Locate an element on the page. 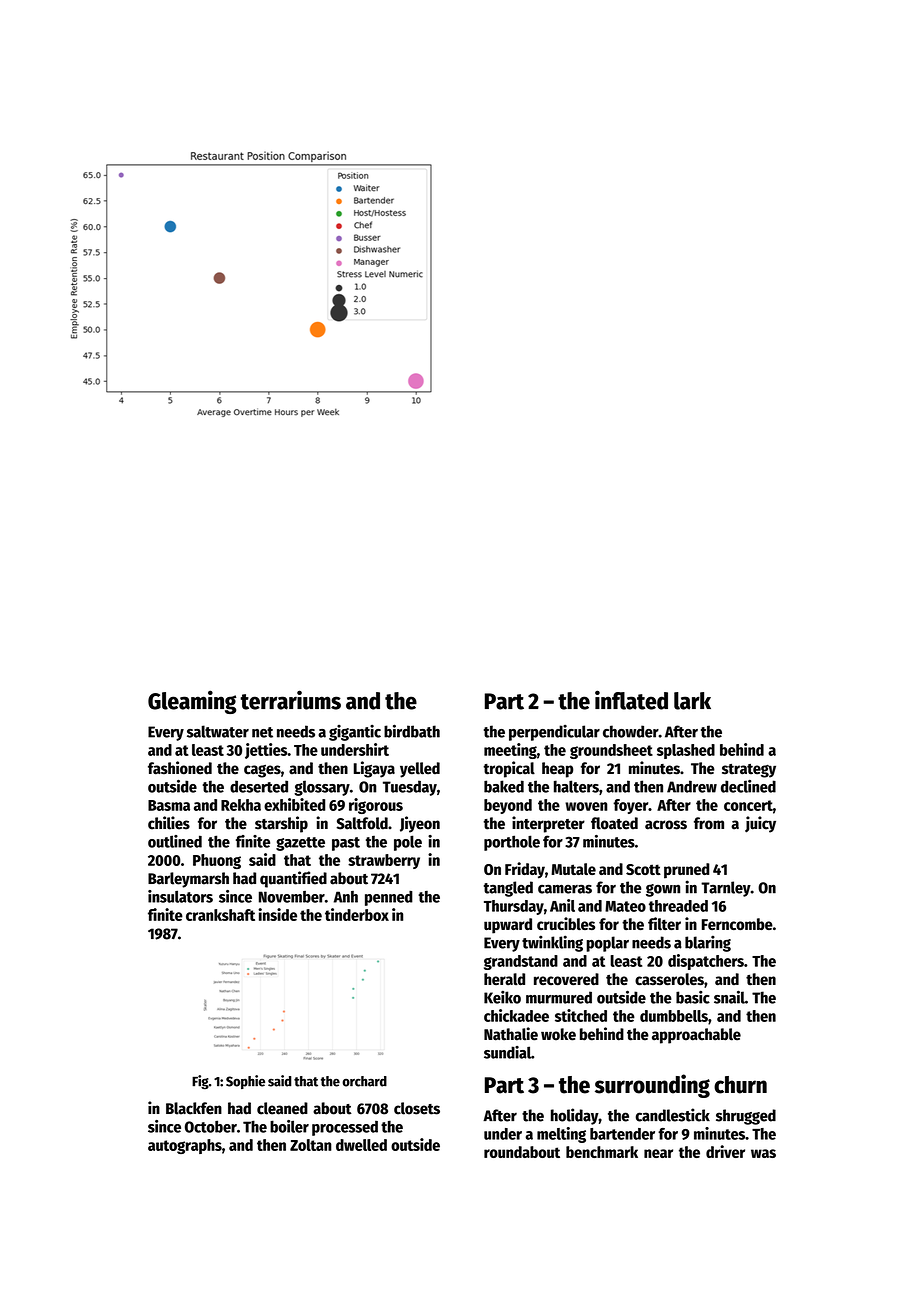 Image resolution: width=924 pixels, height=1311 pixels. autographs is located at coordinates (185, 1146).
